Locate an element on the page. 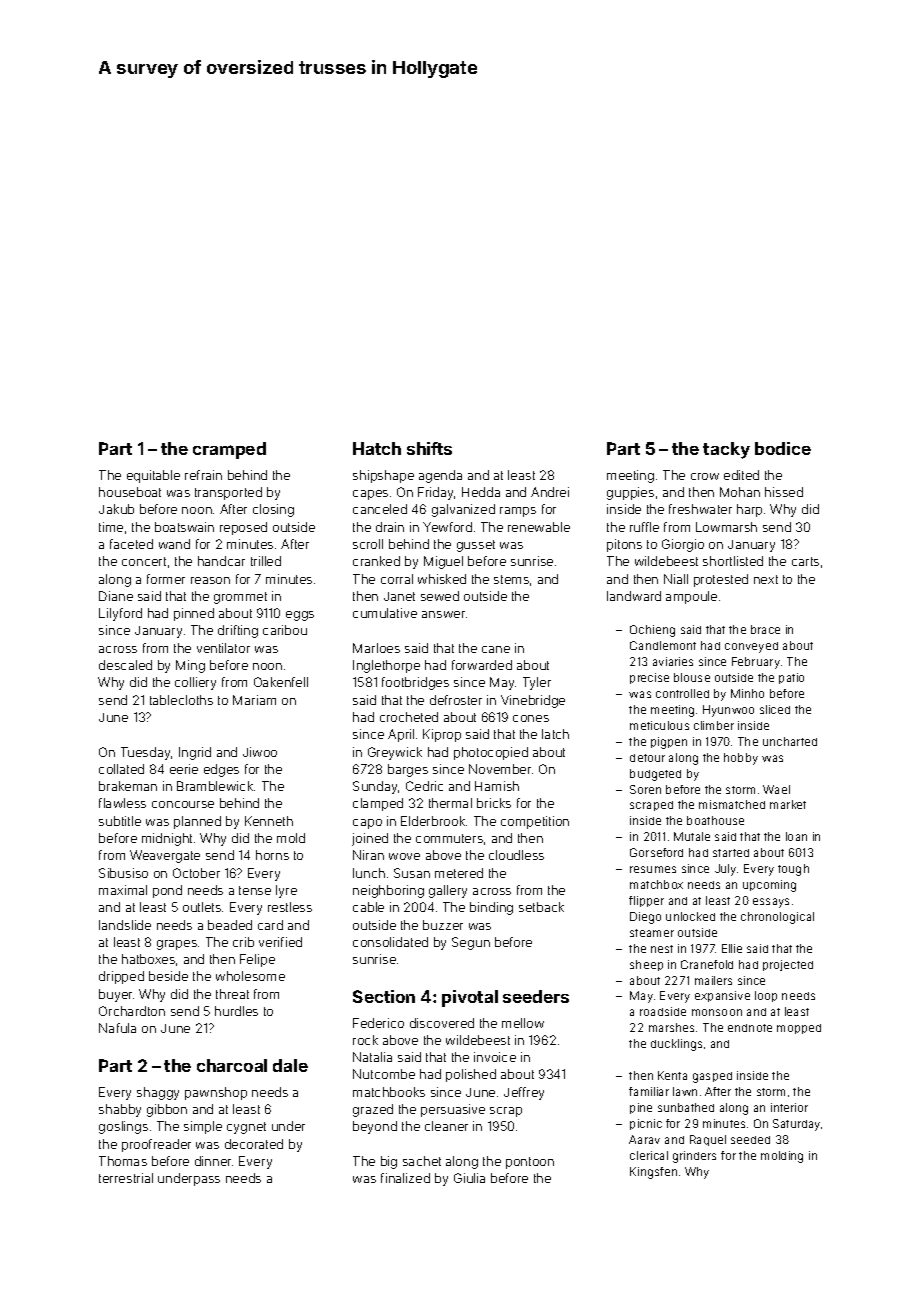 Image resolution: width=924 pixels, height=1308 pixels. setback is located at coordinates (541, 907).
